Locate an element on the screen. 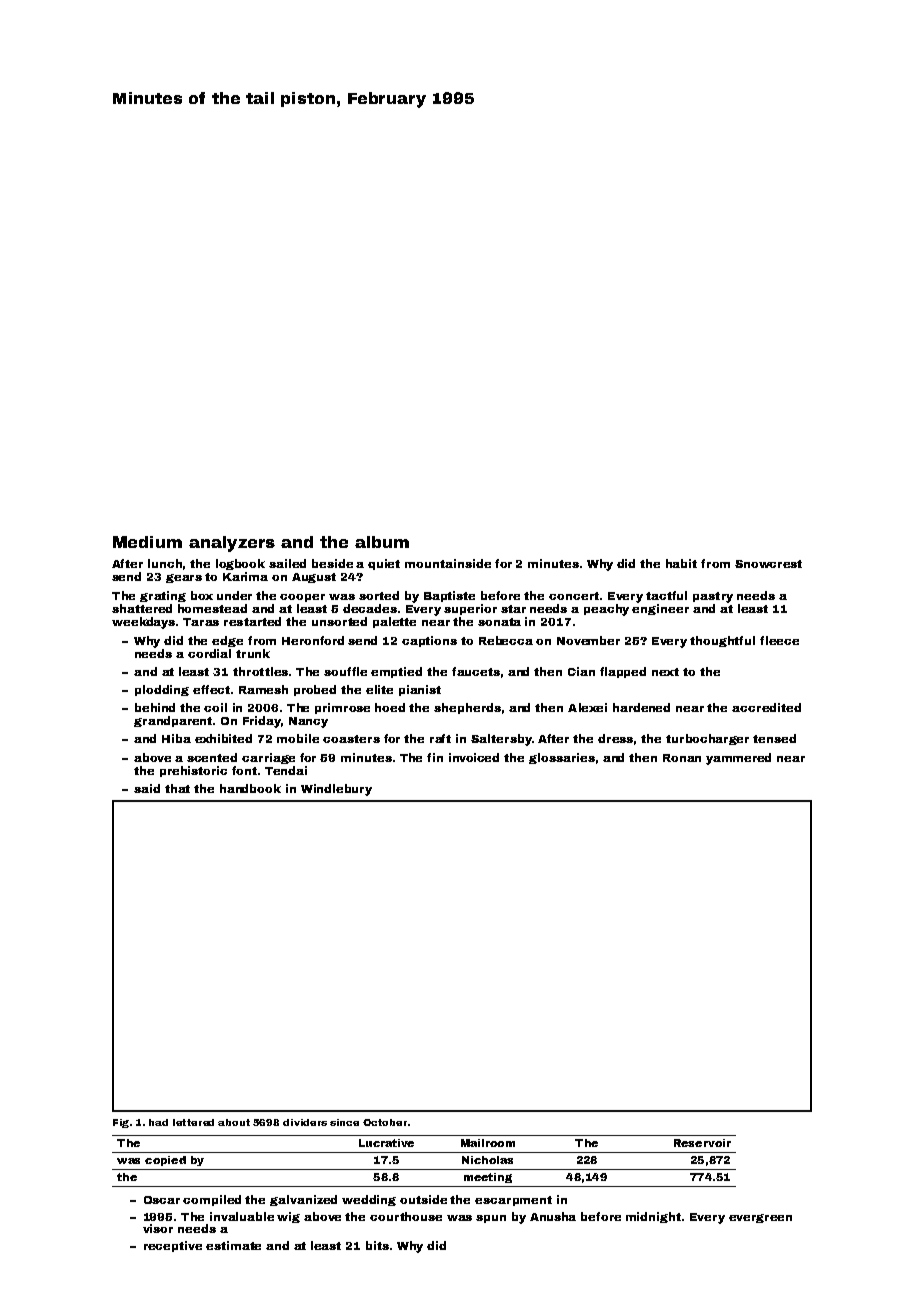 The height and width of the screenshot is (1308, 924). accredited is located at coordinates (766, 707).
